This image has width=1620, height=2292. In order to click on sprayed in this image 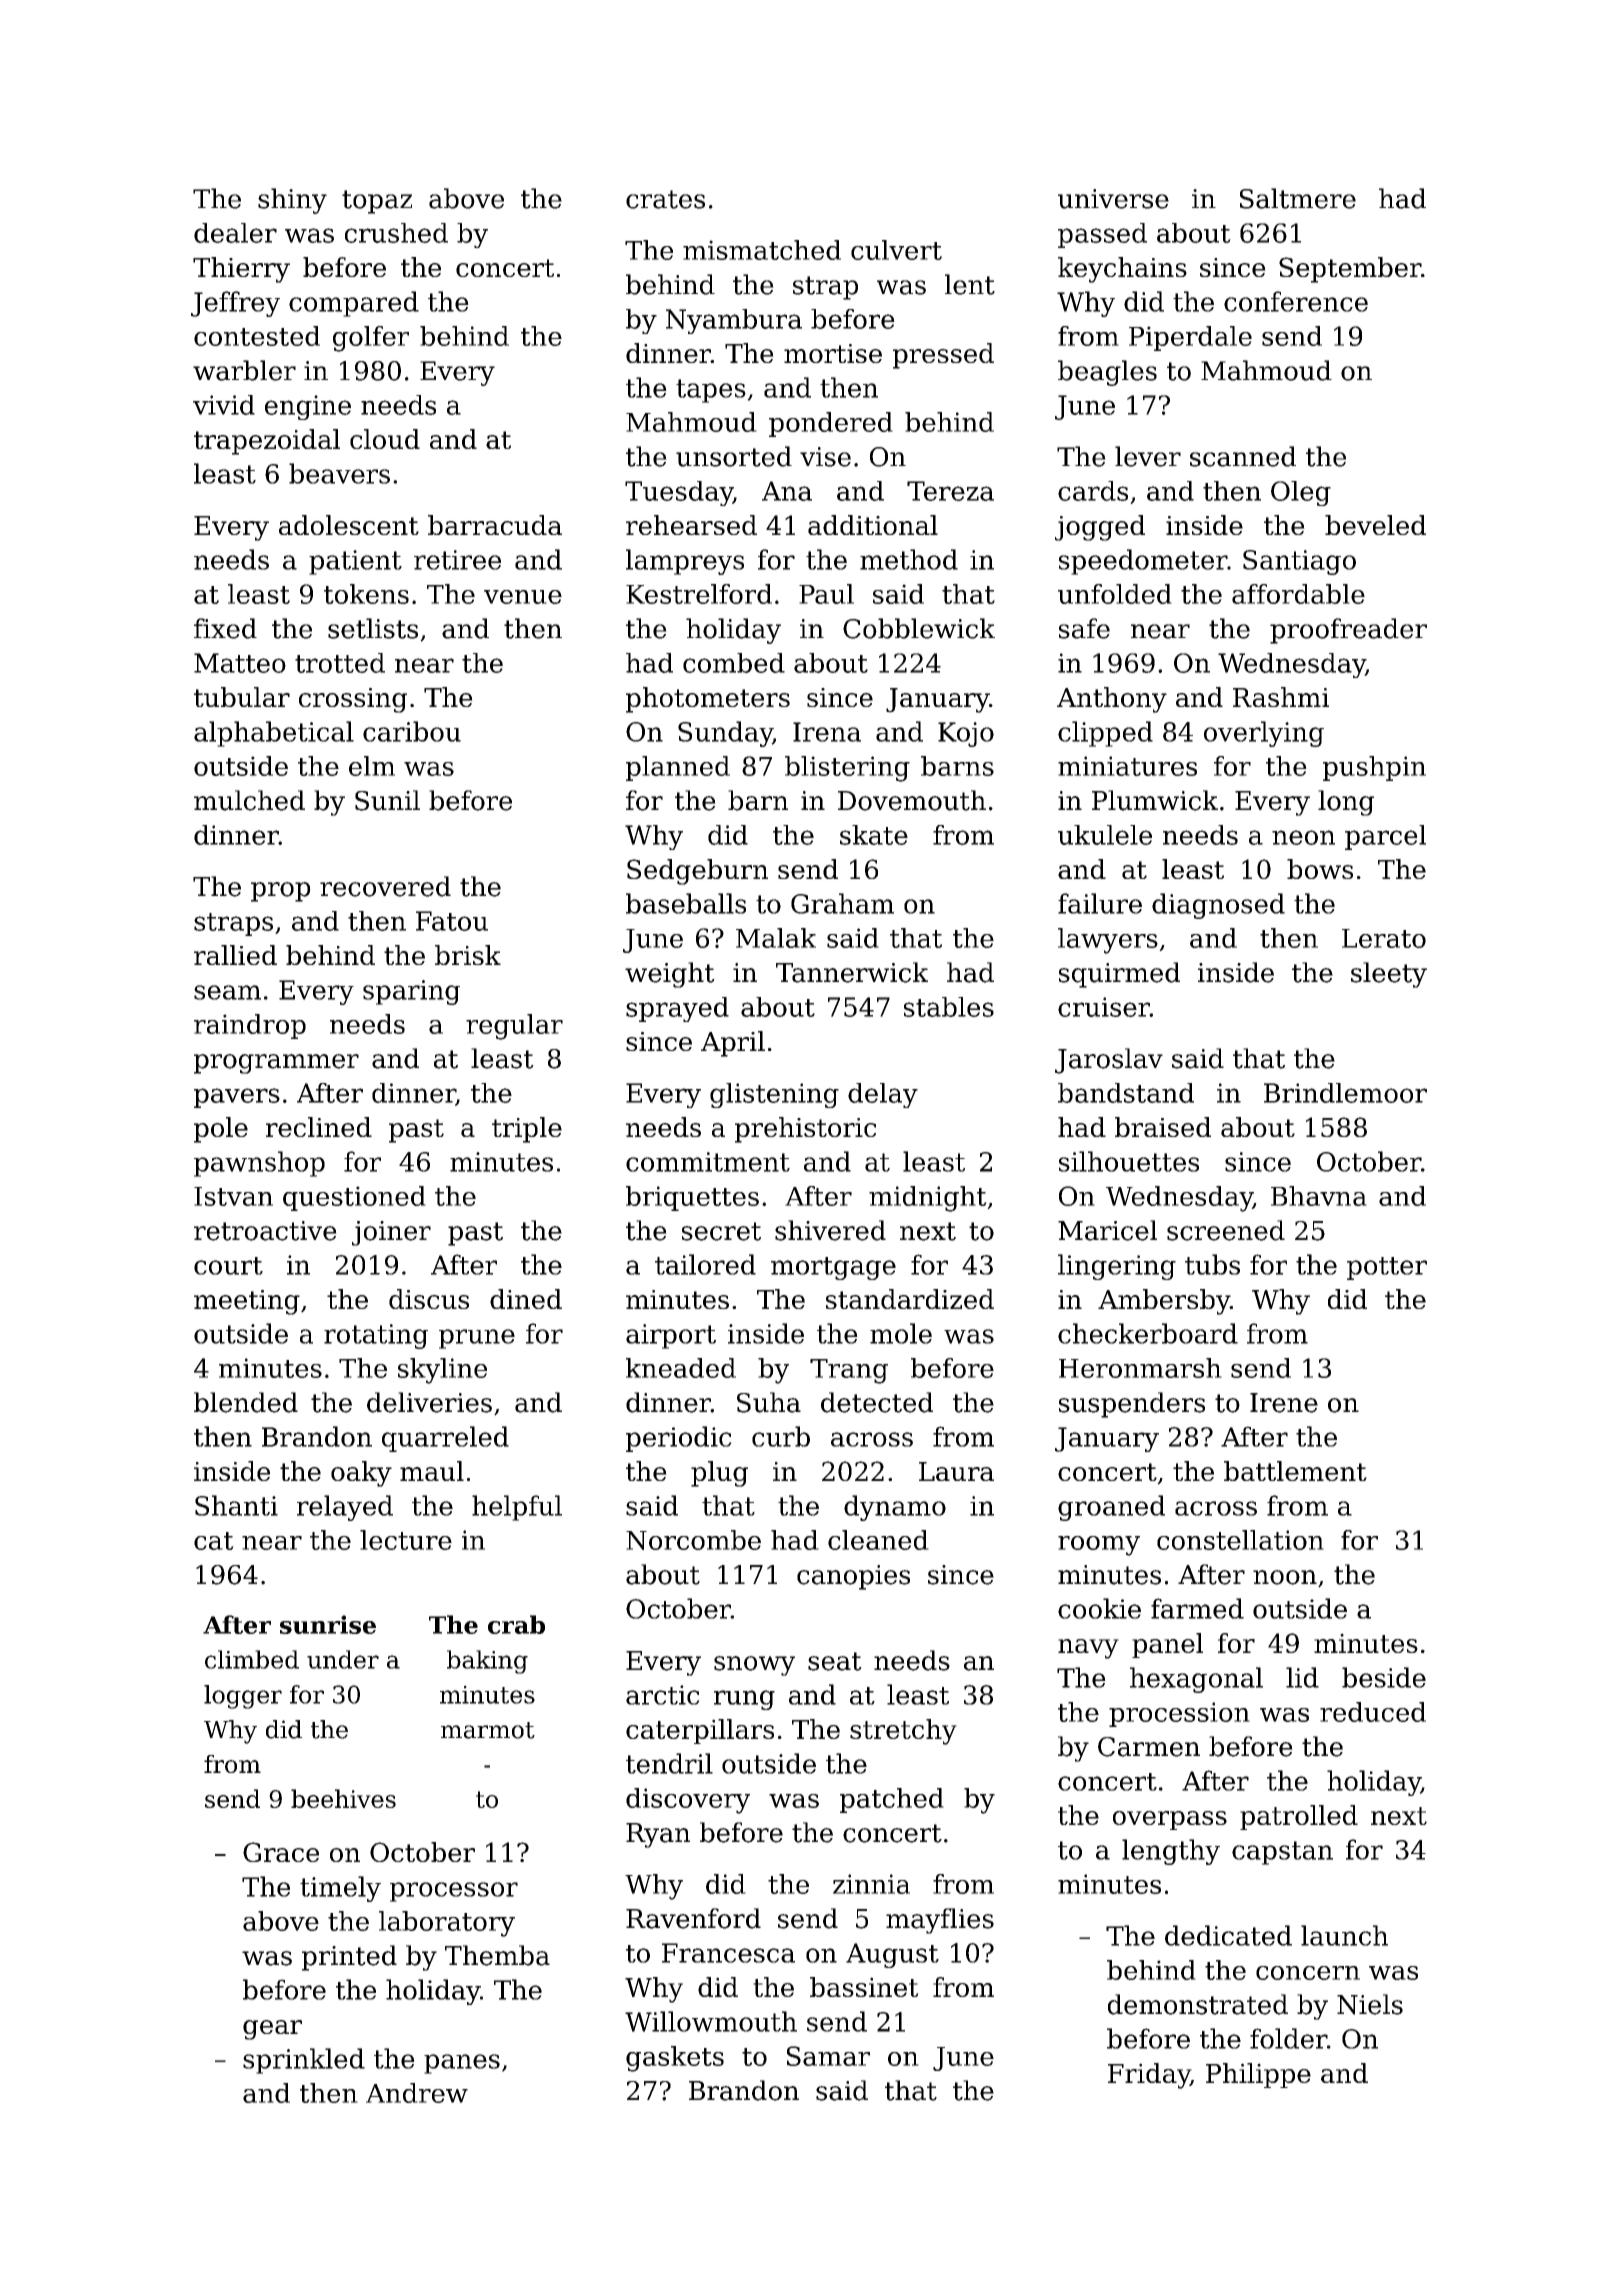, I will do `click(677, 1009)`.
